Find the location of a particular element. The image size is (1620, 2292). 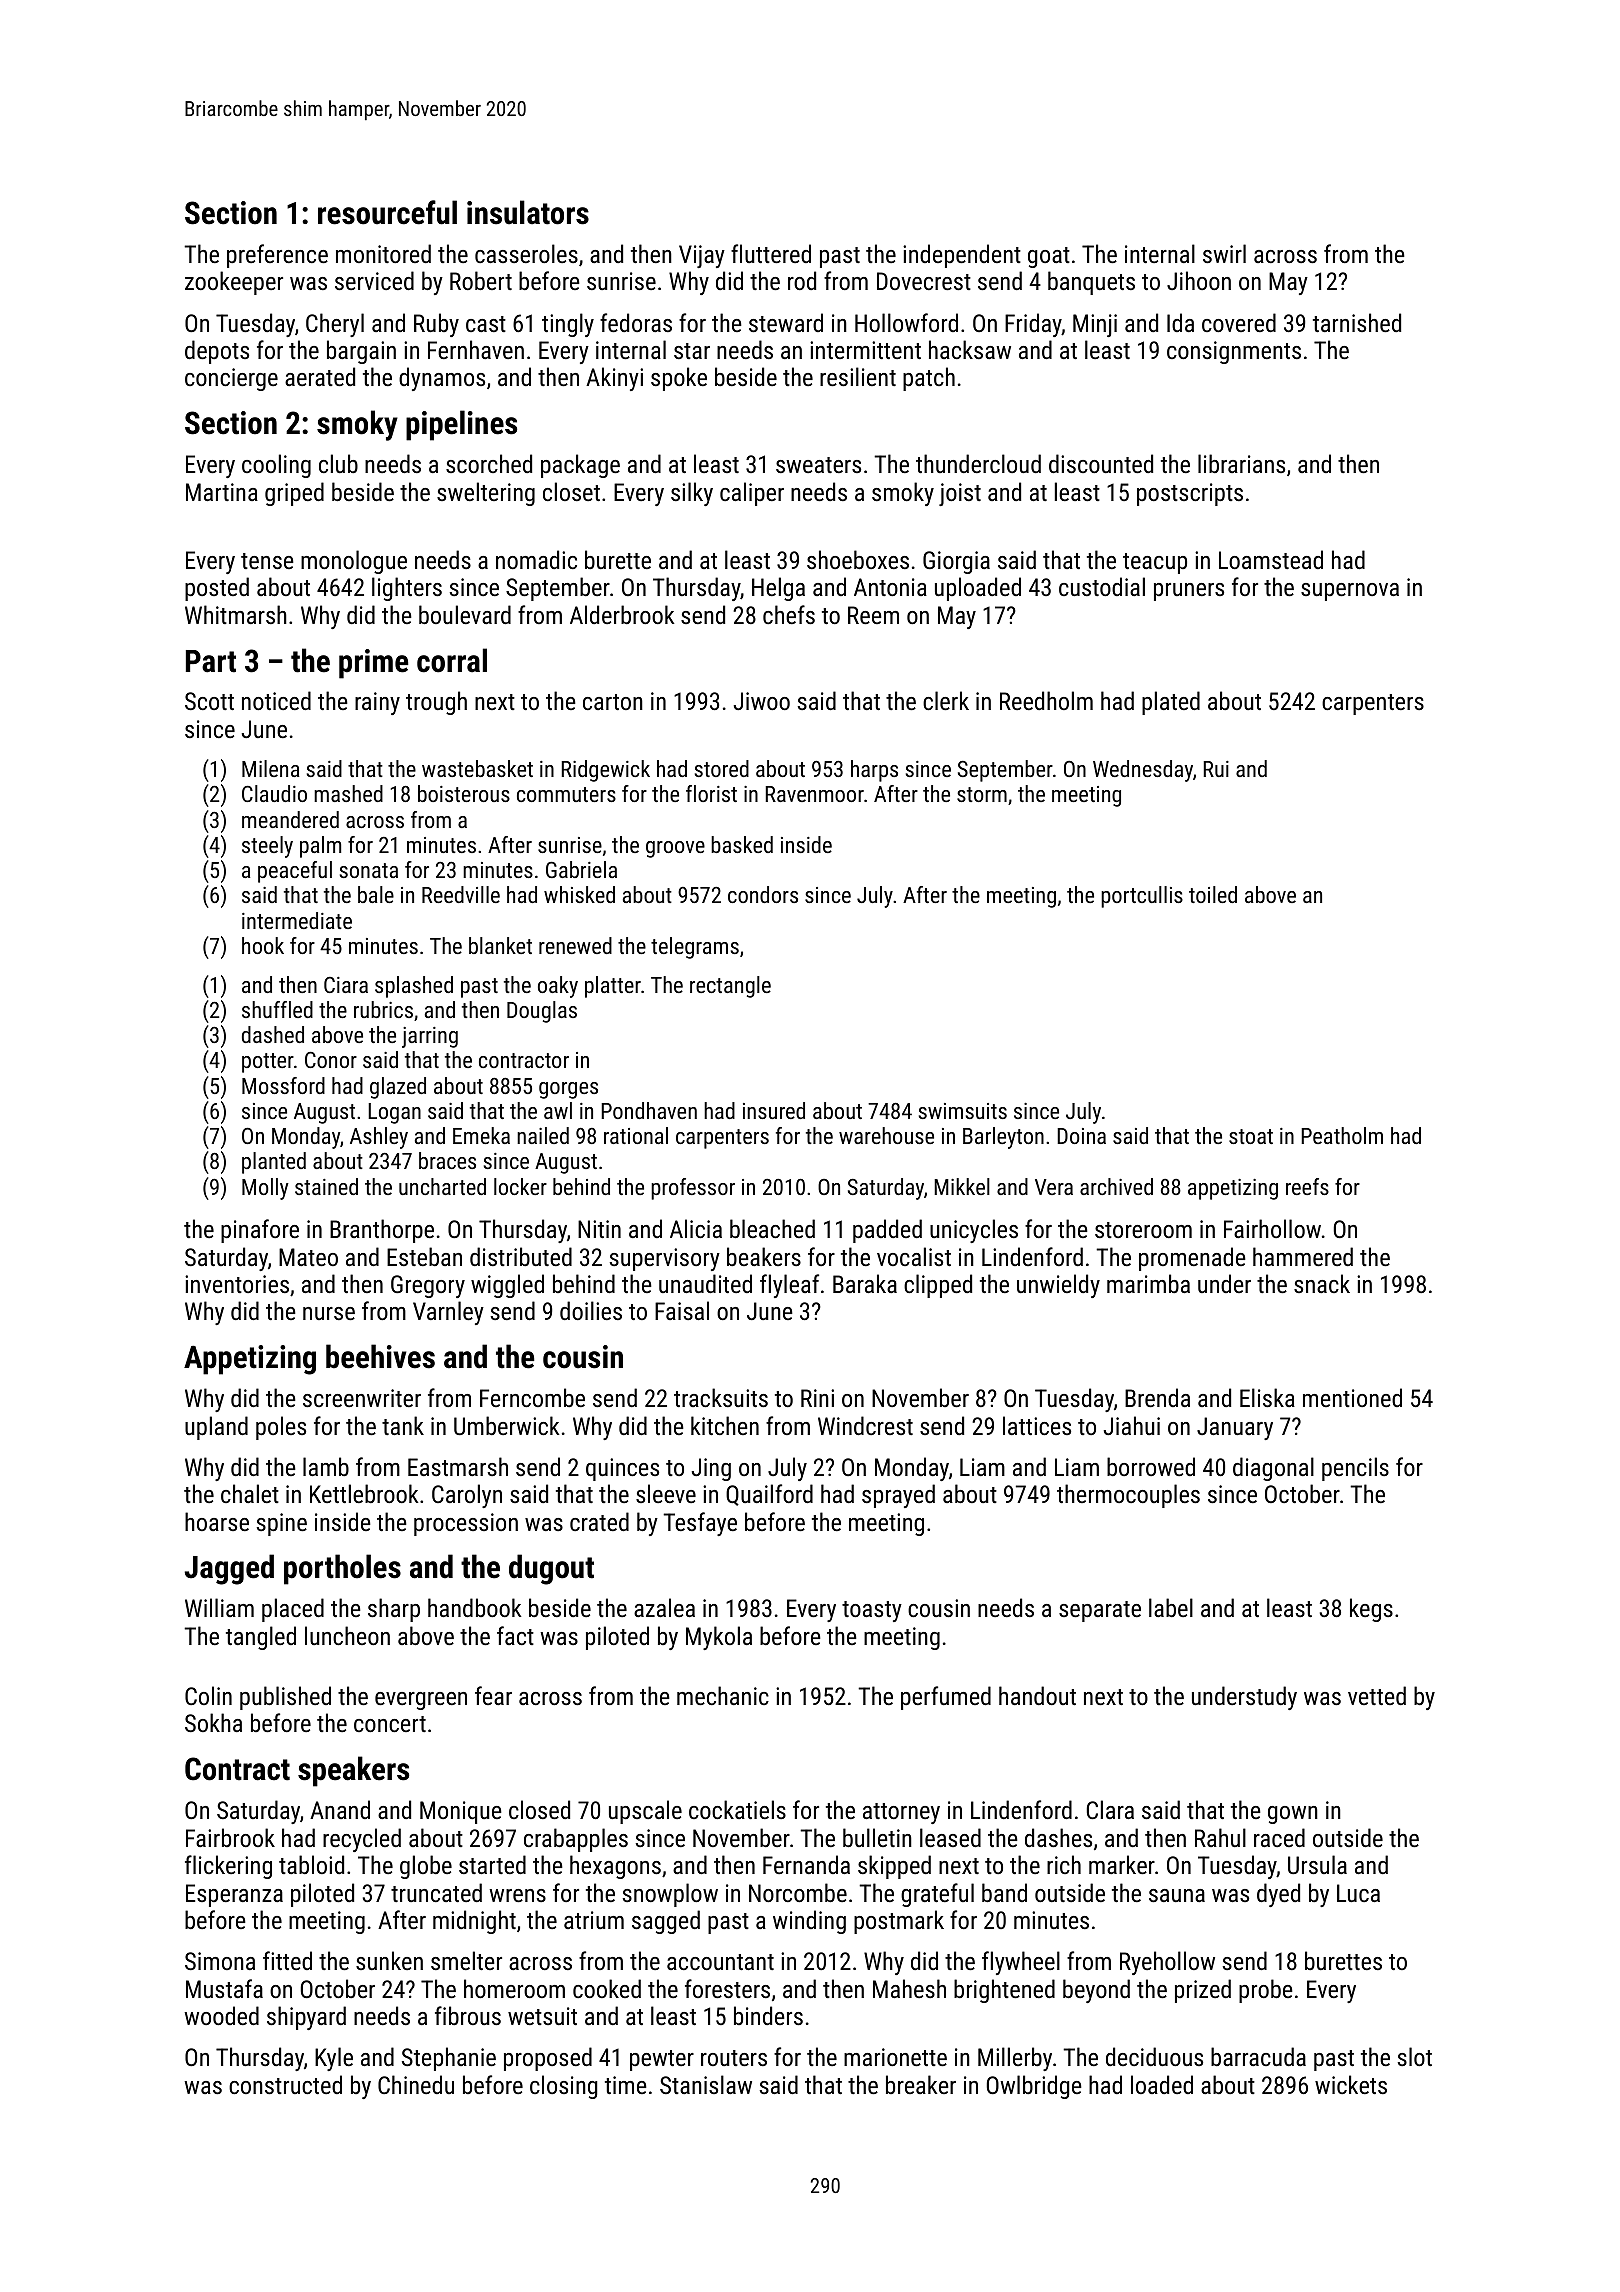

Mateo is located at coordinates (308, 1257).
